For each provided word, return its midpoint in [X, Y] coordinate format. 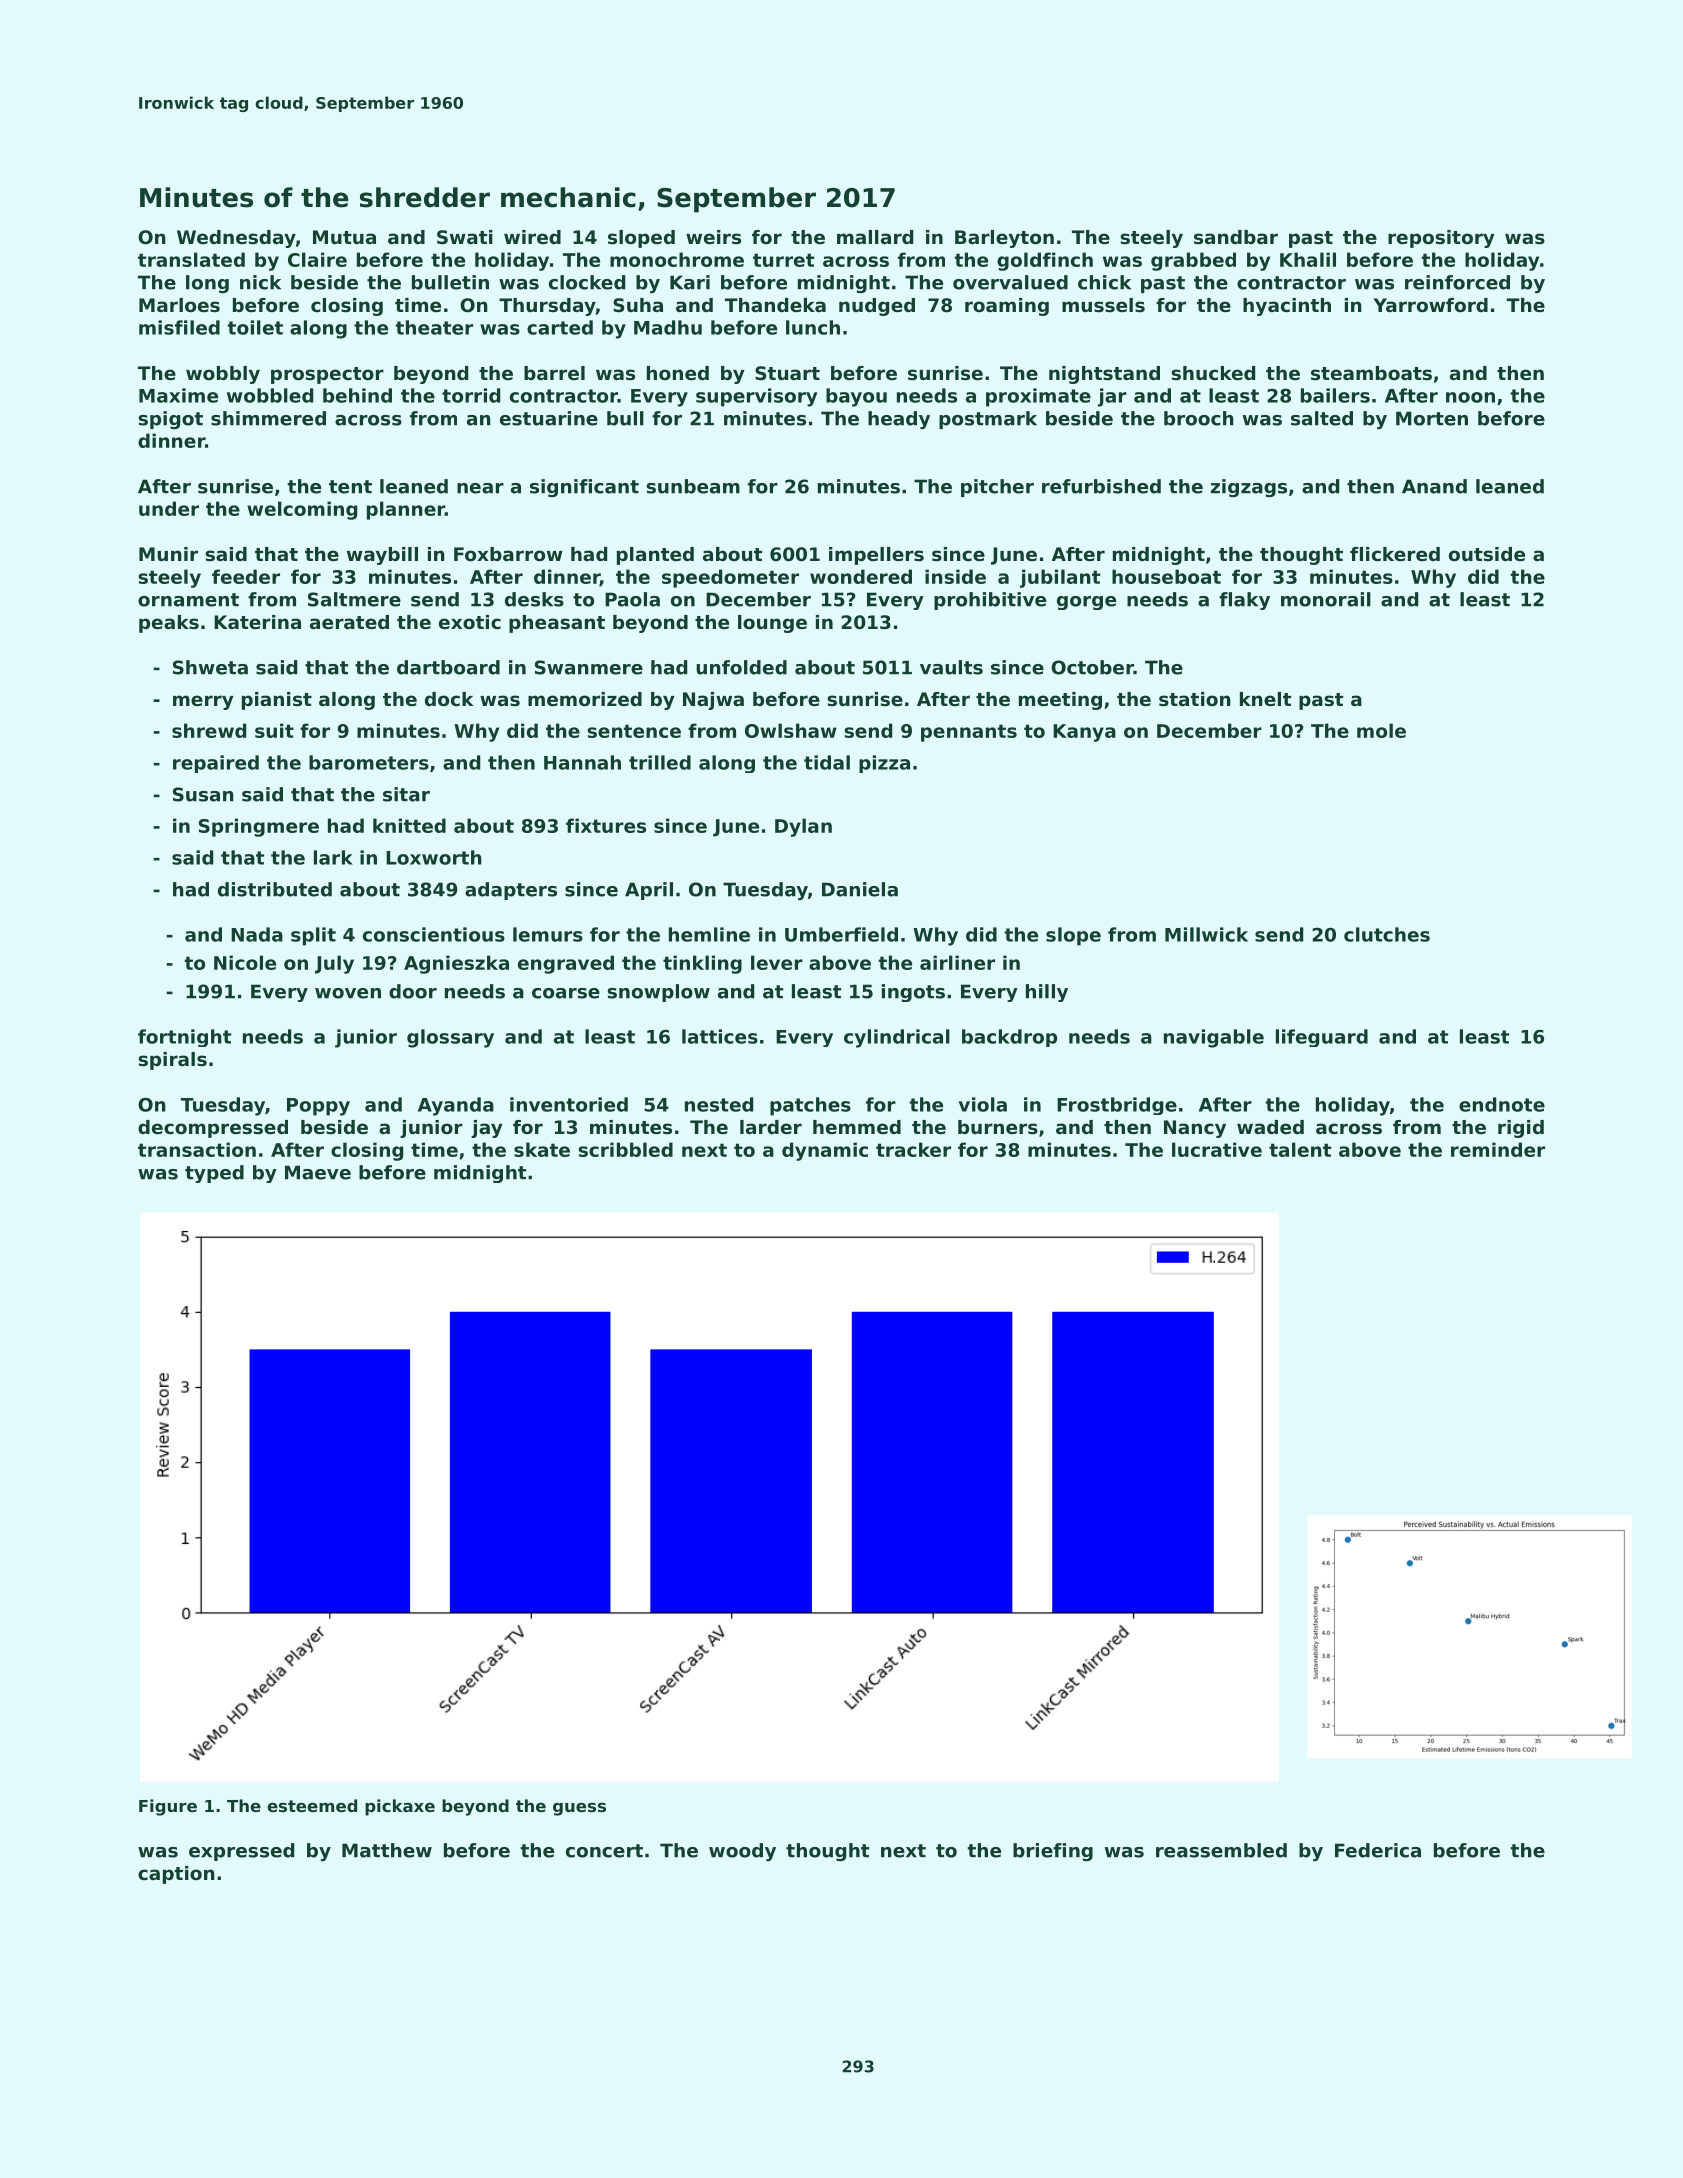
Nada [257, 934]
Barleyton [1004, 239]
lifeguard [1322, 1038]
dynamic [825, 1151]
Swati [465, 237]
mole [1381, 730]
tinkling [702, 964]
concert [604, 1851]
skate [542, 1149]
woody [742, 1852]
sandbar [1236, 237]
